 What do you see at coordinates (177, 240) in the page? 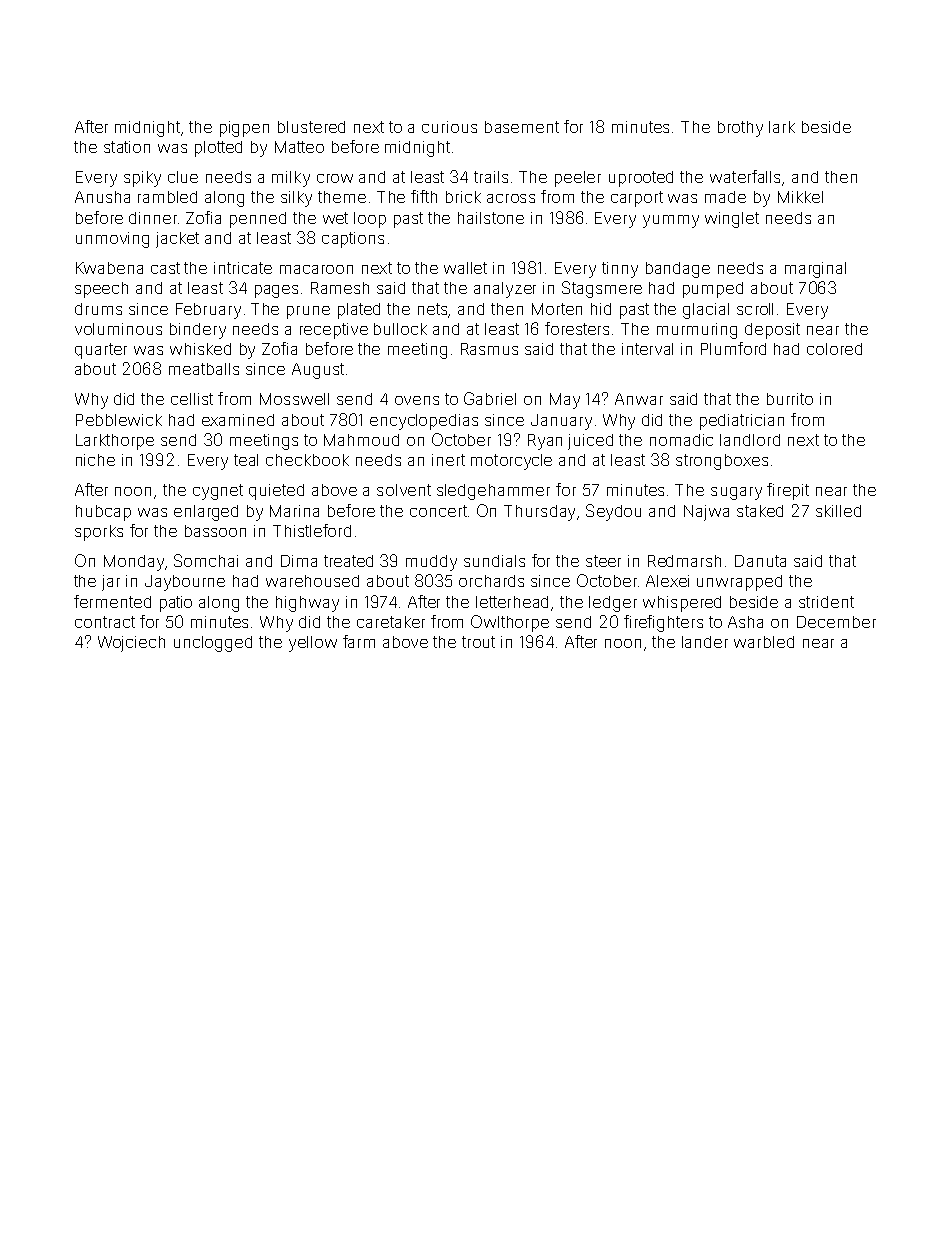
I see `jacket` at bounding box center [177, 240].
